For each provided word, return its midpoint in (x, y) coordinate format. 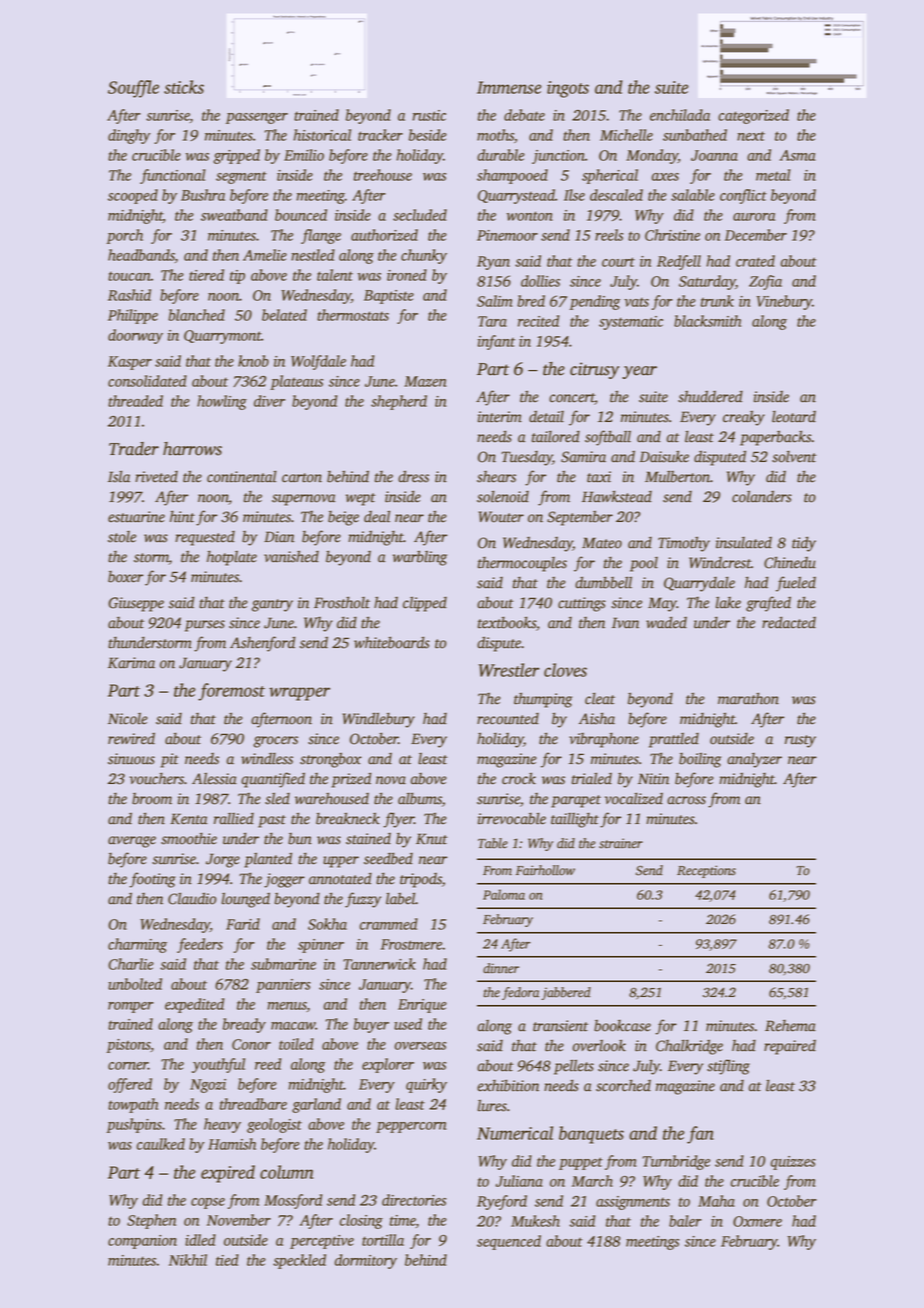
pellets (574, 1067)
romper (131, 1007)
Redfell (679, 262)
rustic (429, 115)
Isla (119, 477)
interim (500, 417)
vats (636, 302)
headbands (141, 256)
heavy (222, 1125)
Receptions (706, 871)
